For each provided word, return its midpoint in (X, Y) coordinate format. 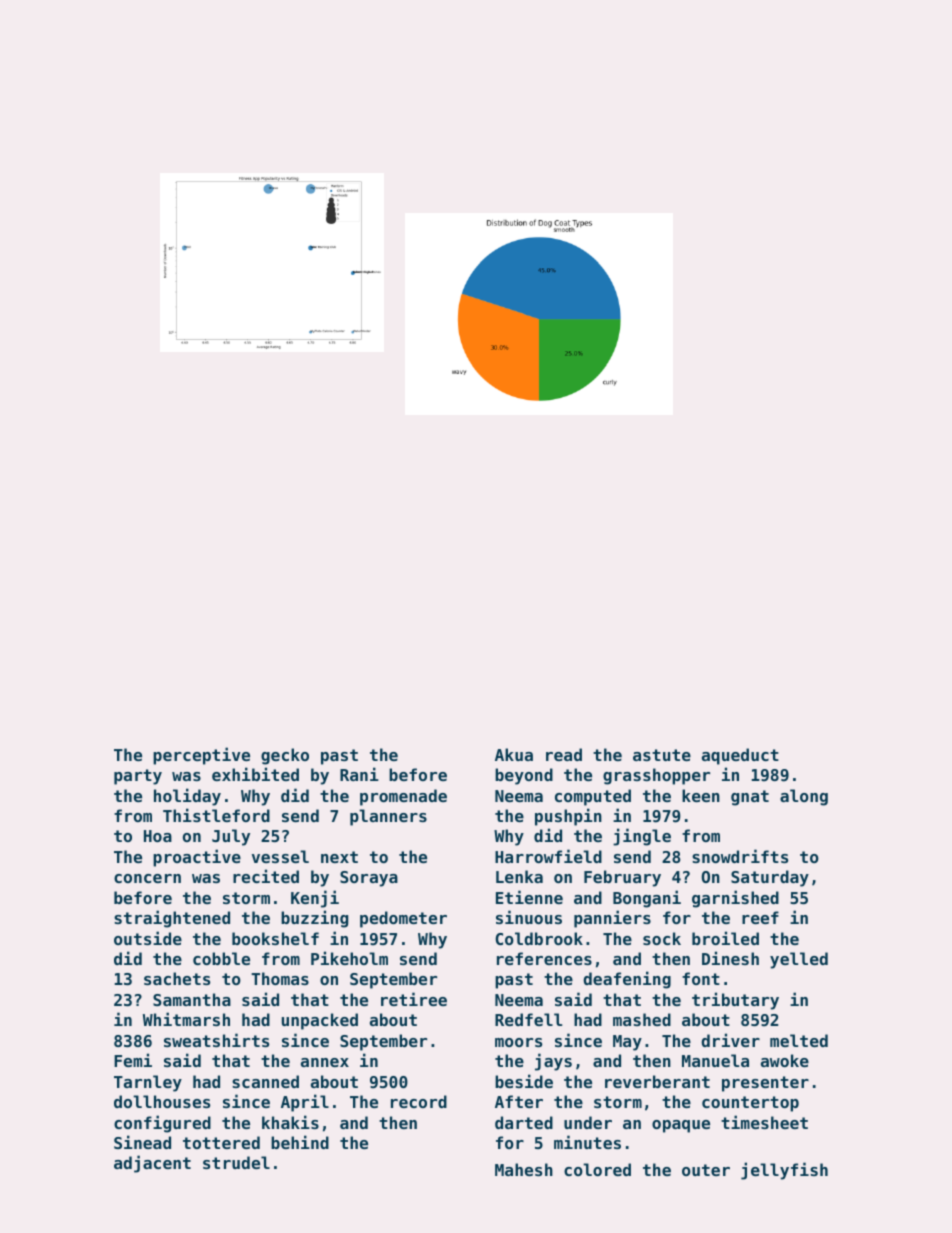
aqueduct (740, 756)
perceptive (201, 756)
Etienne (529, 897)
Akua (514, 754)
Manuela (715, 1060)
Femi (133, 1060)
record (419, 1101)
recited (266, 876)
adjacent (152, 1164)
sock (662, 938)
